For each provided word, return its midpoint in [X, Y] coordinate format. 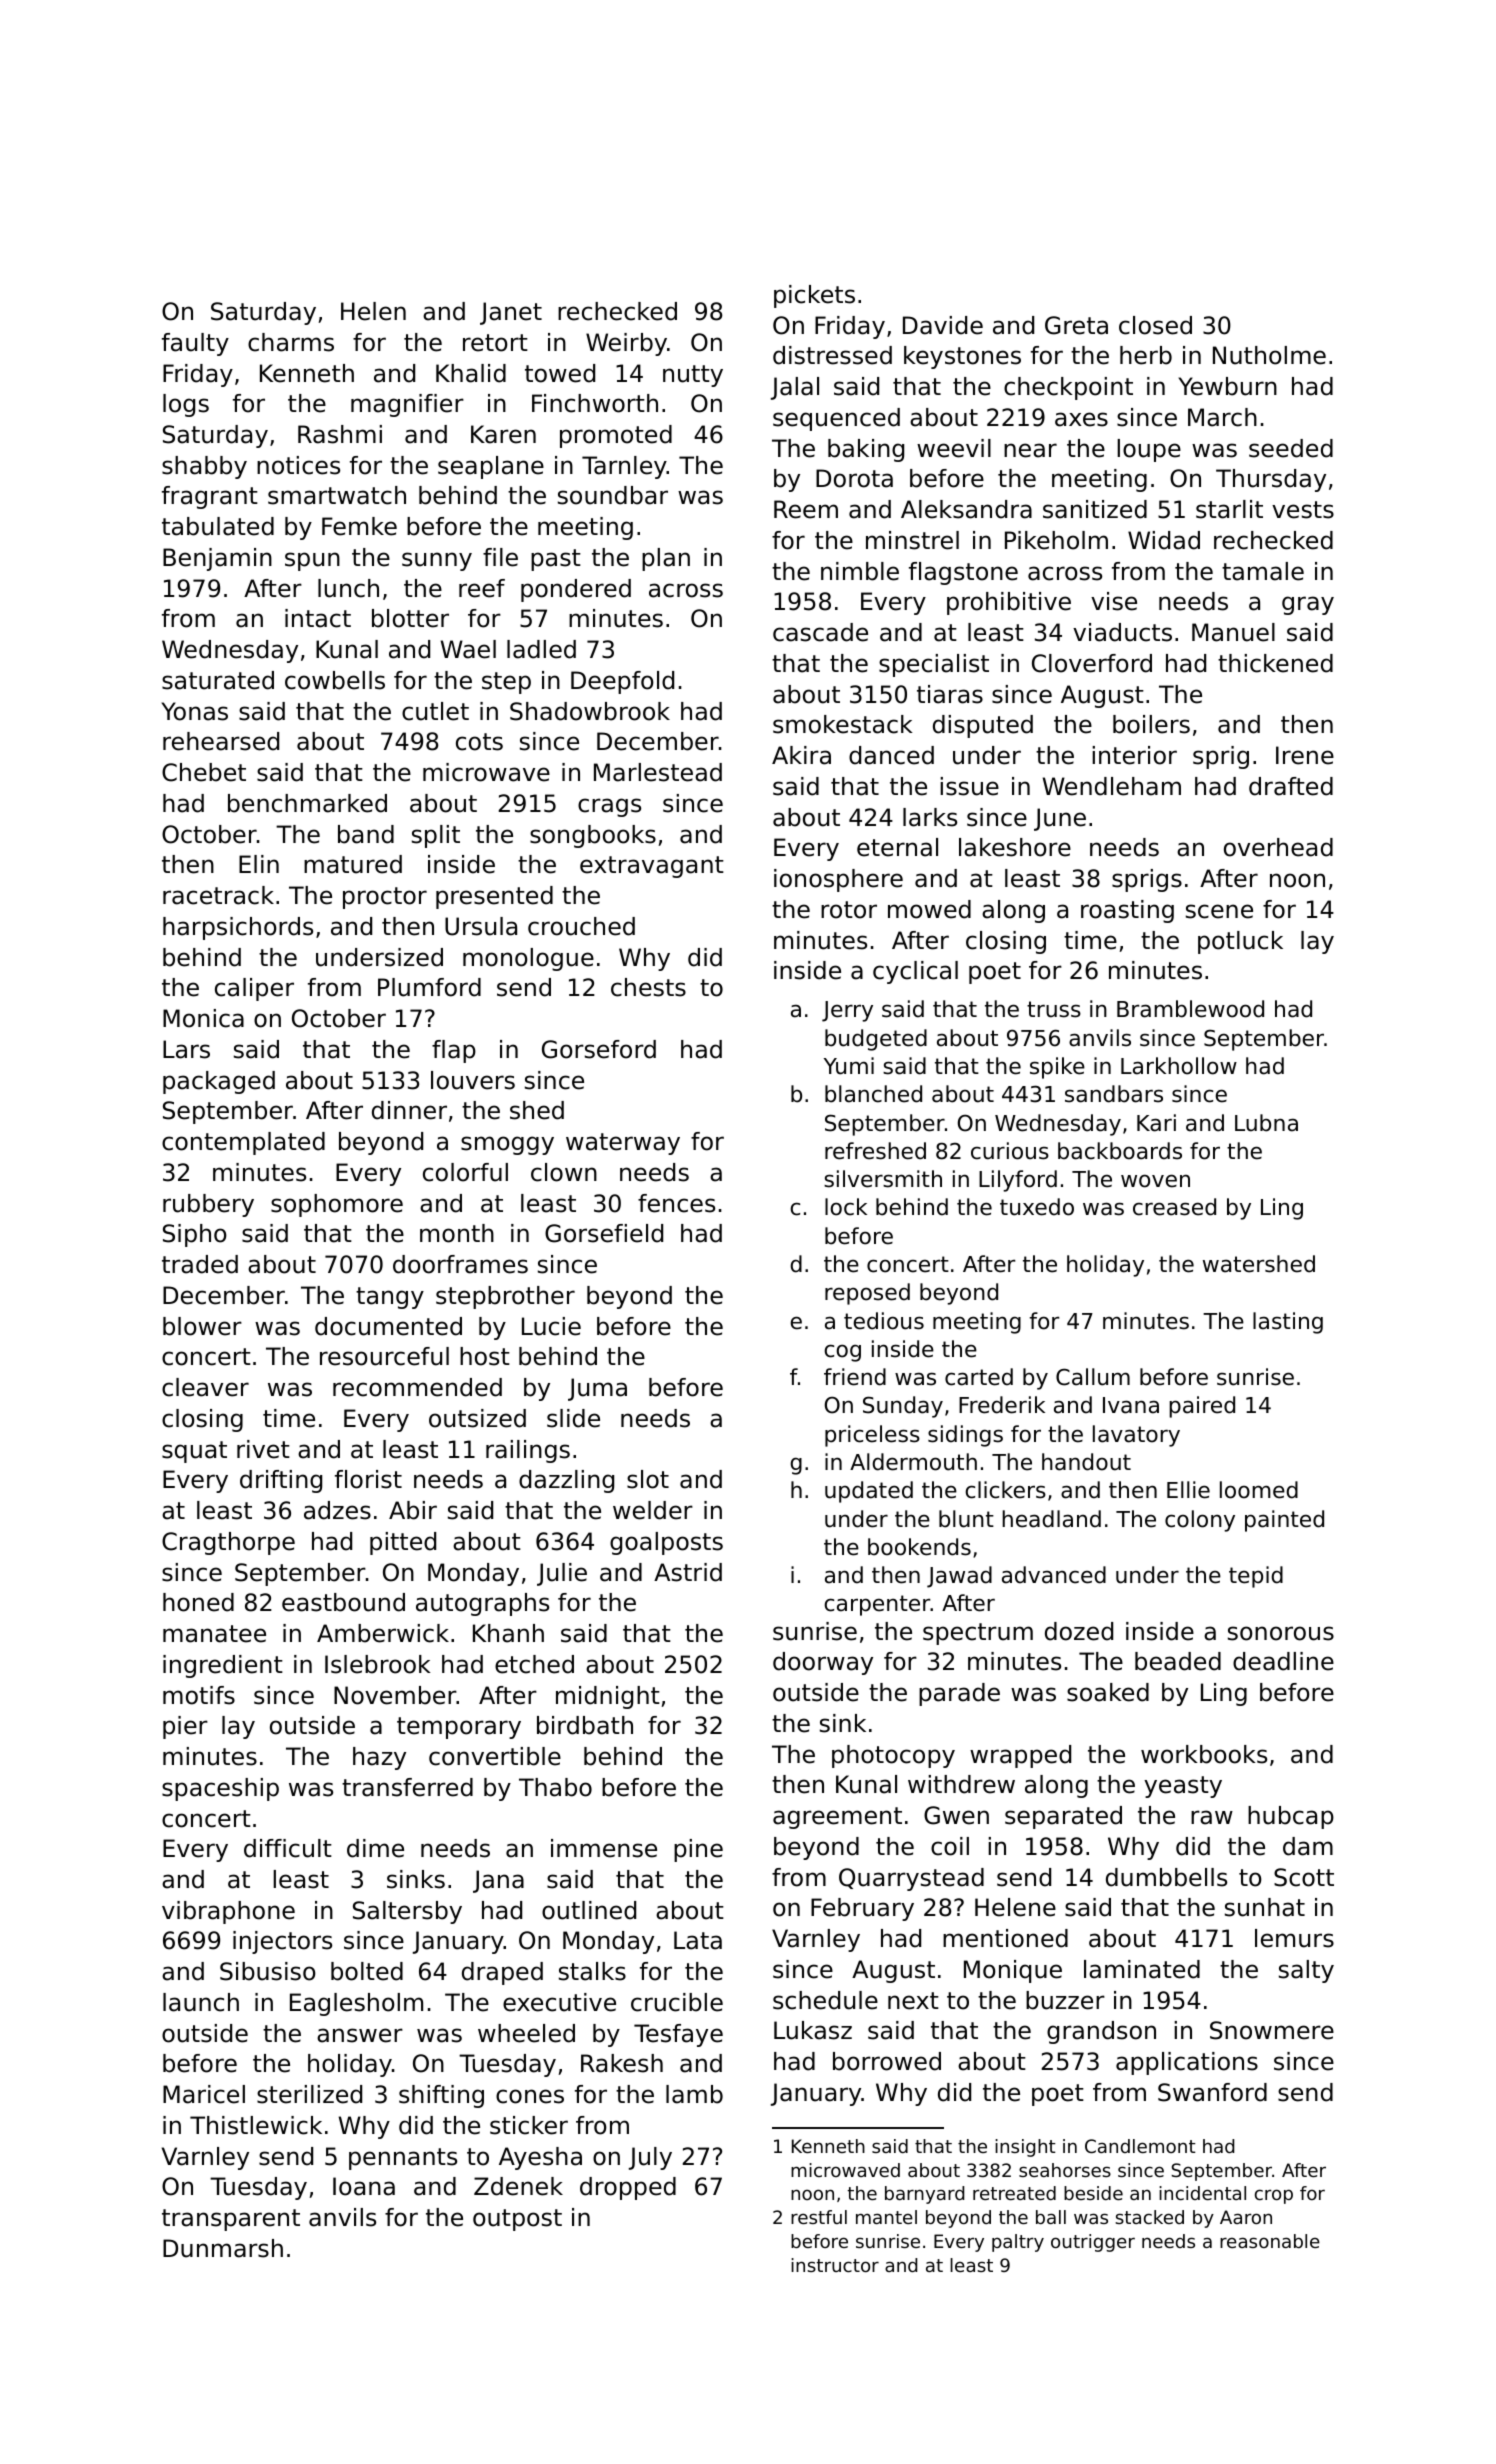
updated [869, 1492]
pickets [814, 296]
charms [291, 342]
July [650, 2158]
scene [1219, 911]
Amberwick [383, 1633]
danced [891, 755]
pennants [403, 2159]
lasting [1288, 1323]
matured [353, 864]
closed [1155, 325]
